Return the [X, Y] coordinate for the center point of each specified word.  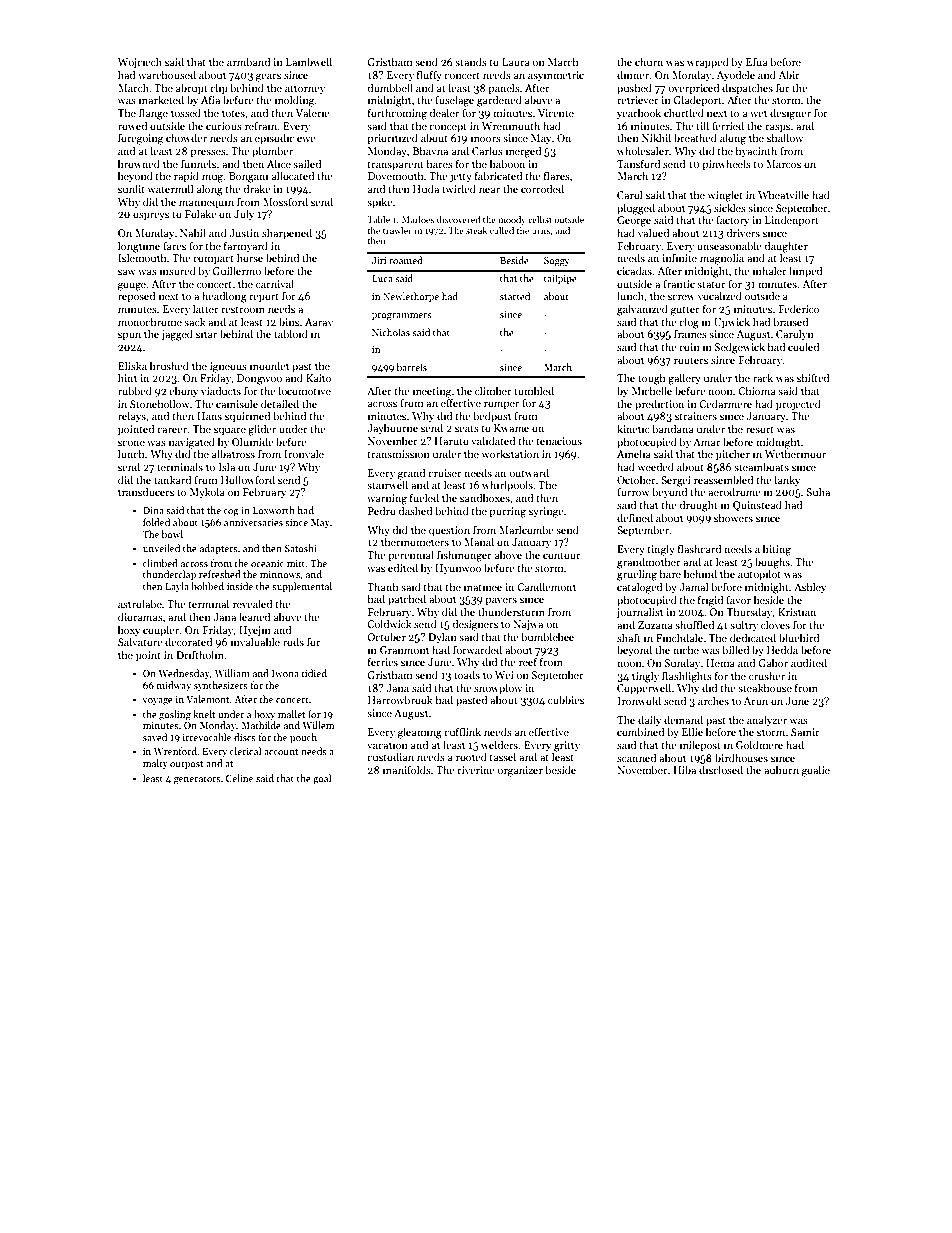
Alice [279, 163]
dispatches [747, 88]
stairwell [387, 484]
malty [155, 764]
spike [380, 203]
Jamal [693, 586]
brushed [169, 365]
